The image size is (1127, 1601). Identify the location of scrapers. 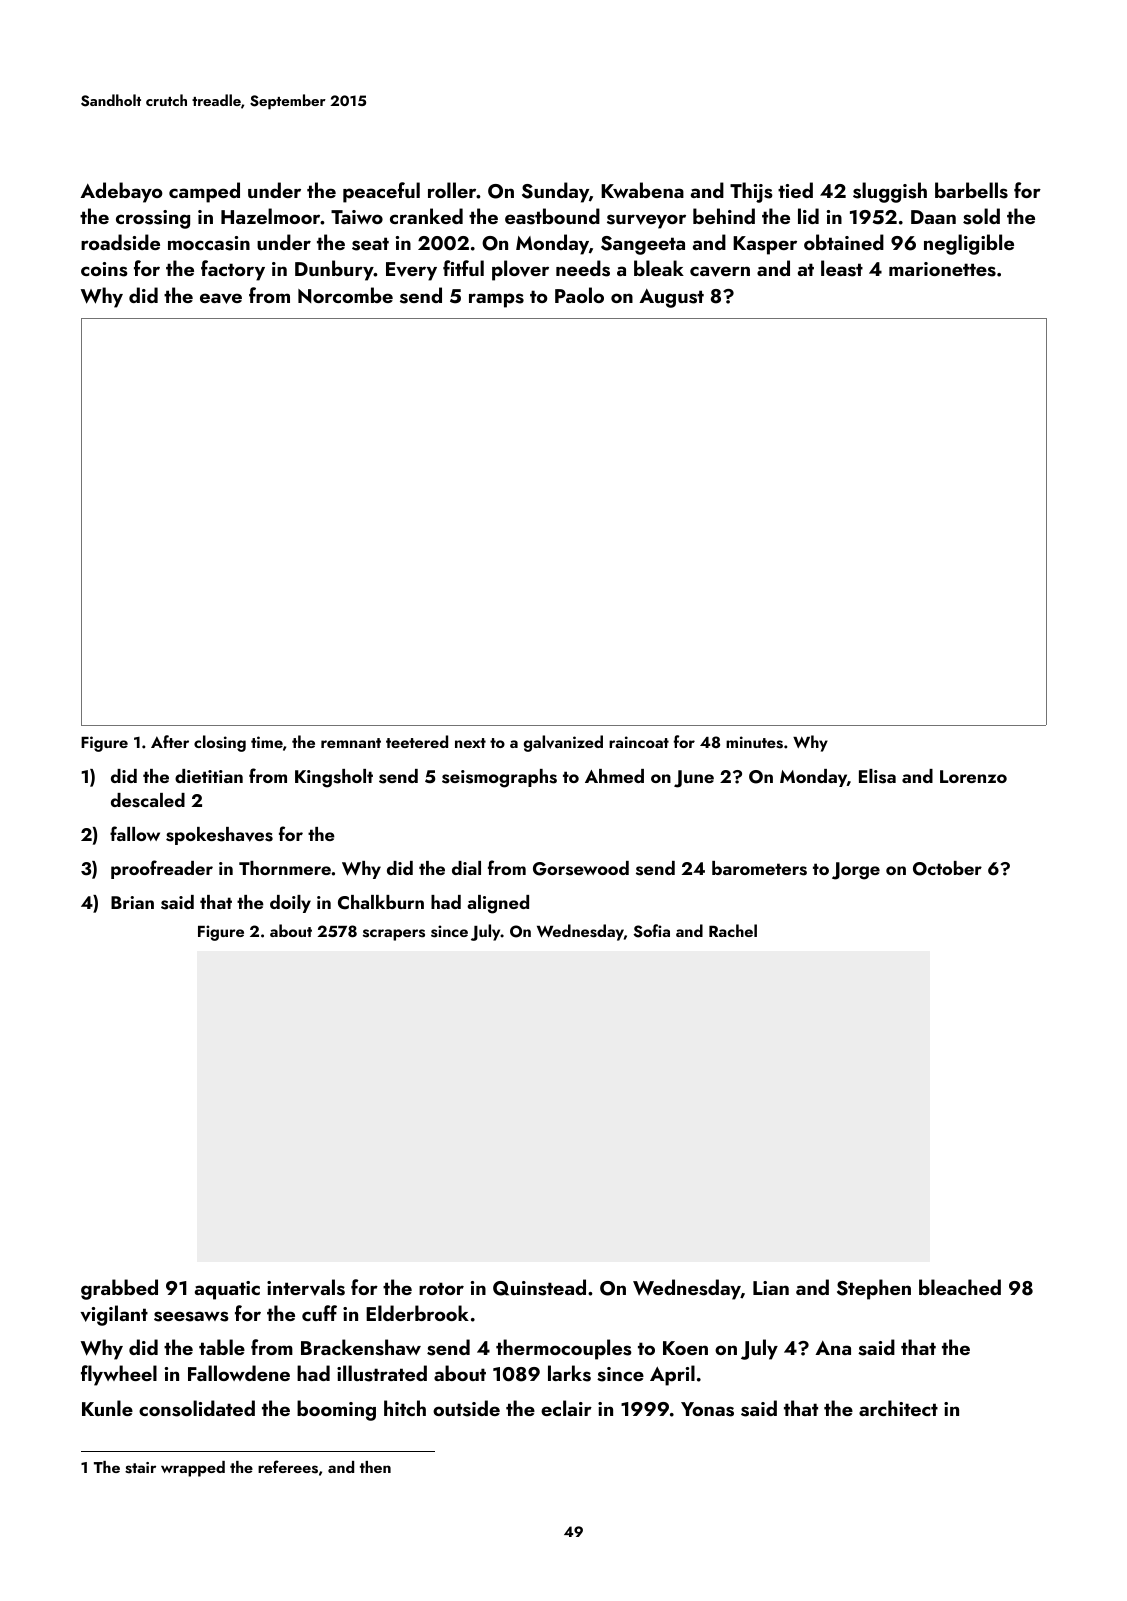
(394, 935).
